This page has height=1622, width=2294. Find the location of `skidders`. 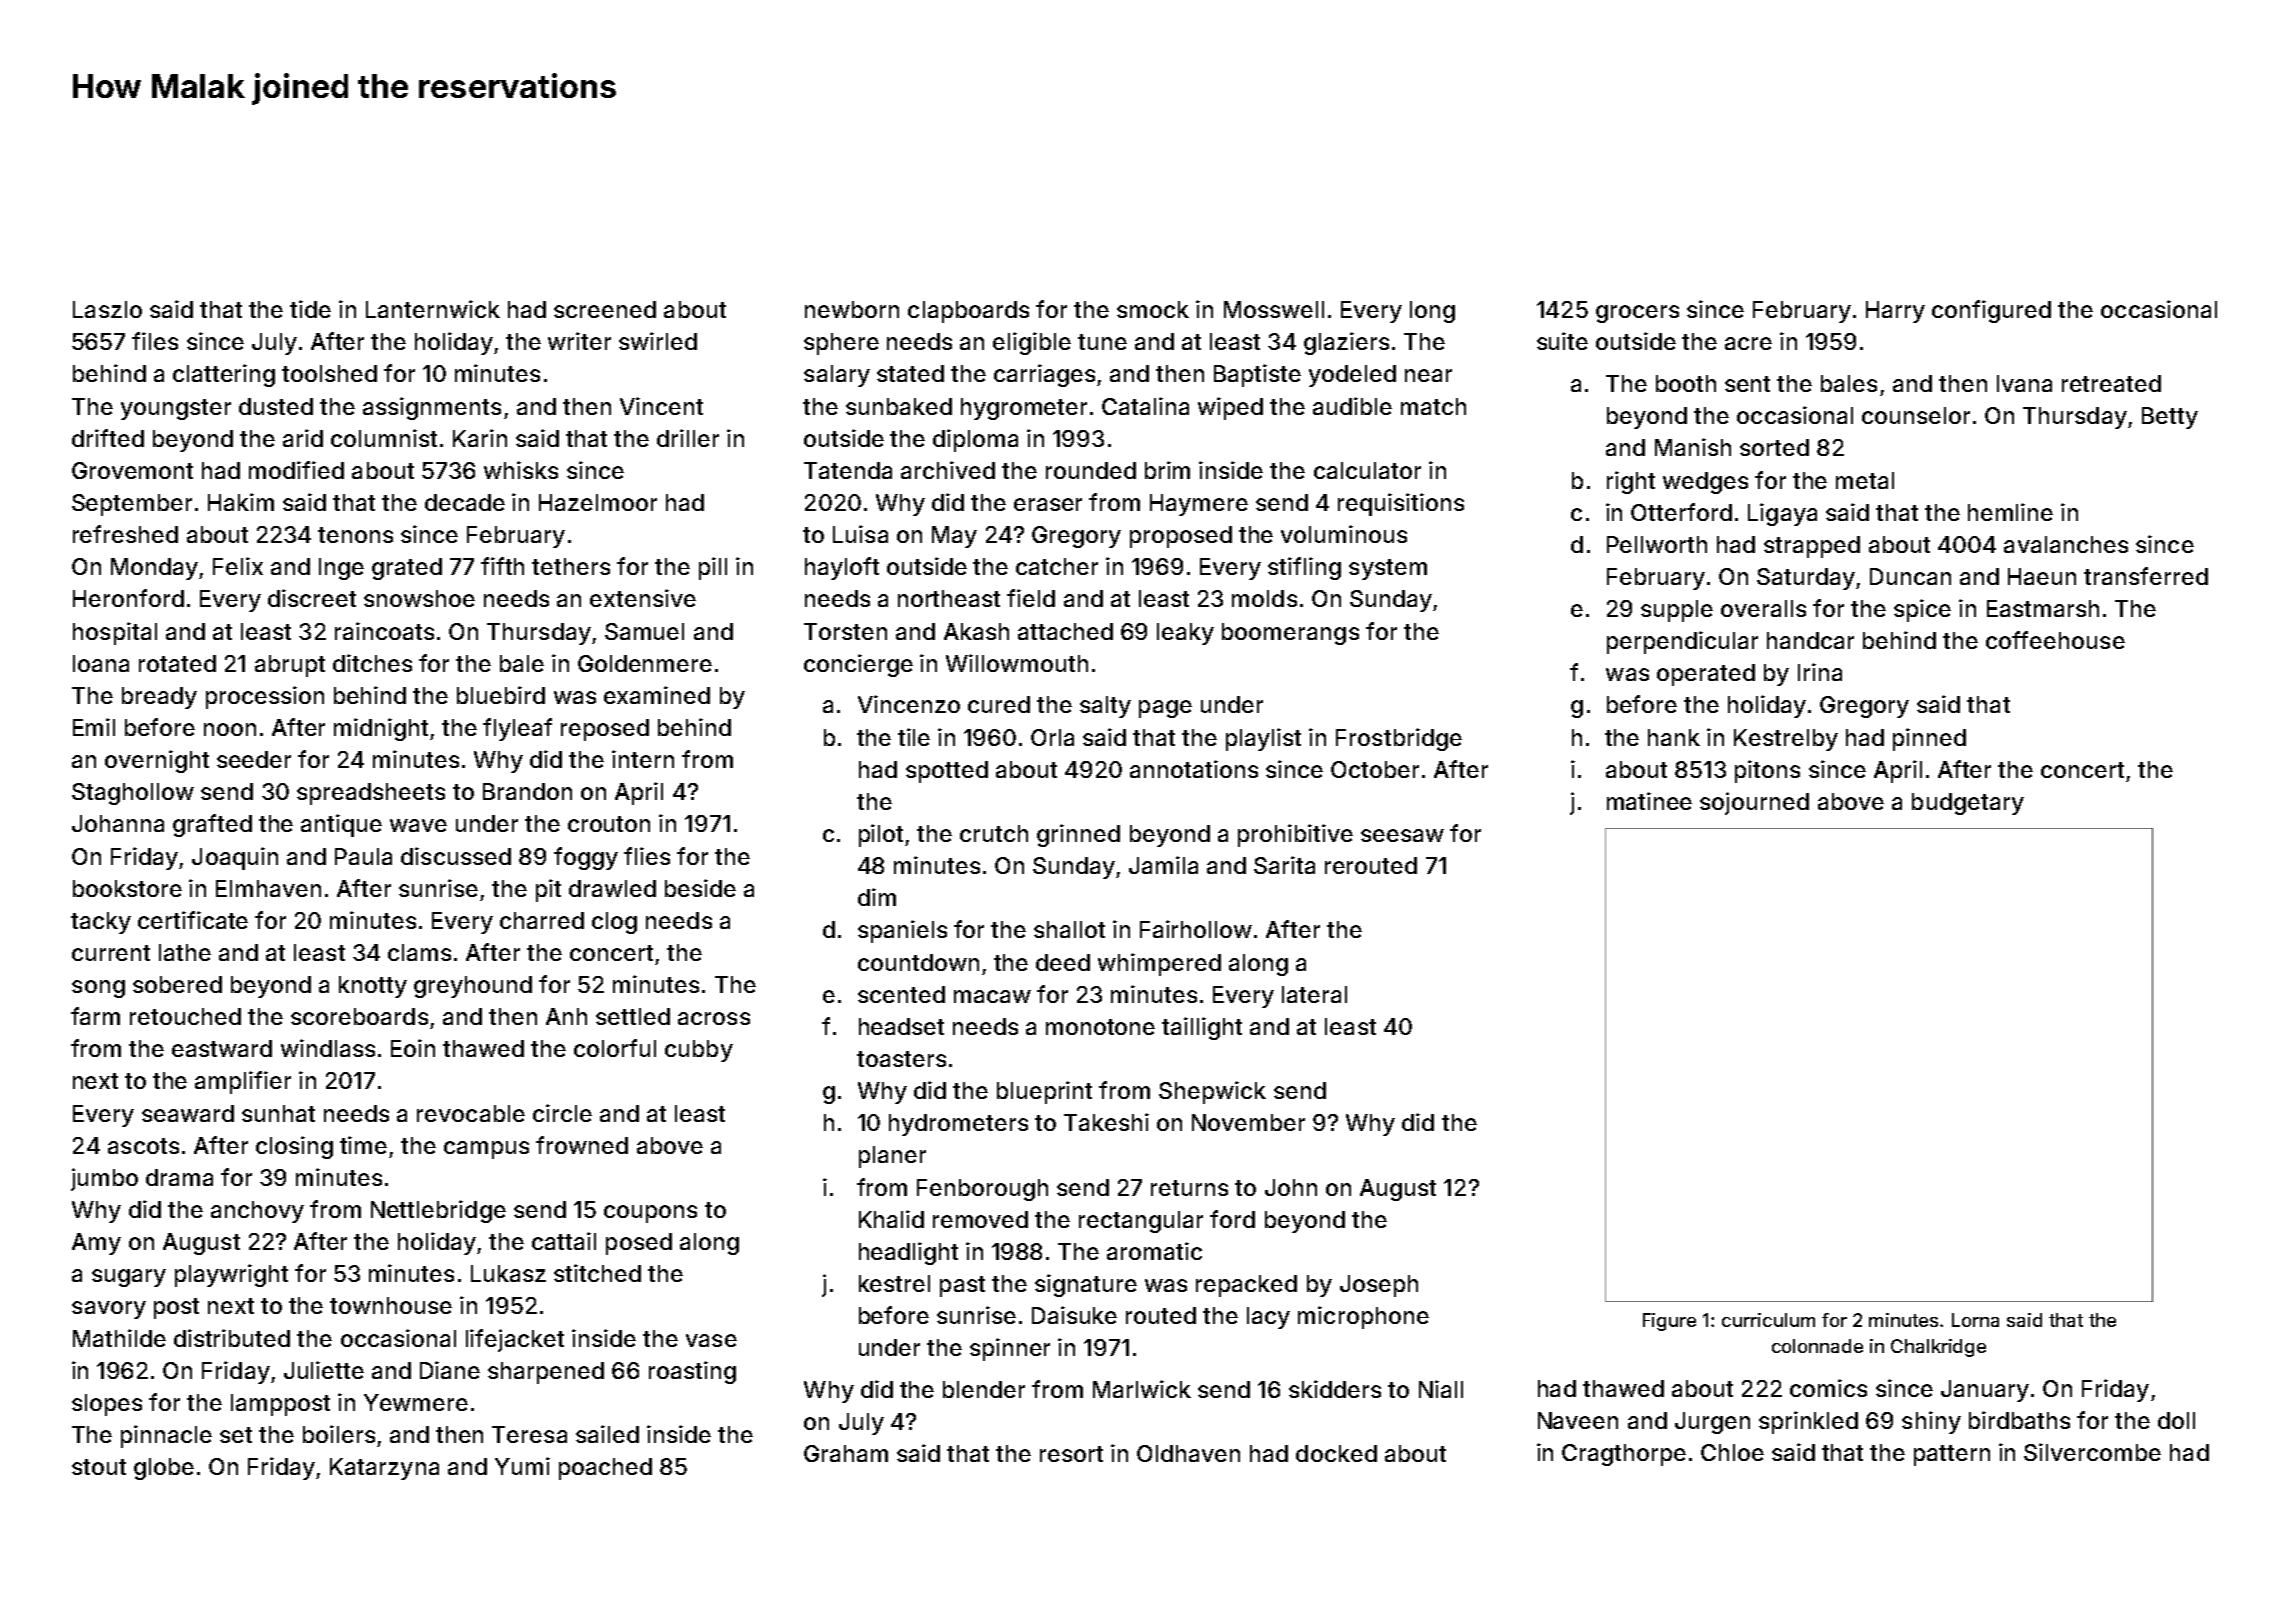

skidders is located at coordinates (1335, 1389).
